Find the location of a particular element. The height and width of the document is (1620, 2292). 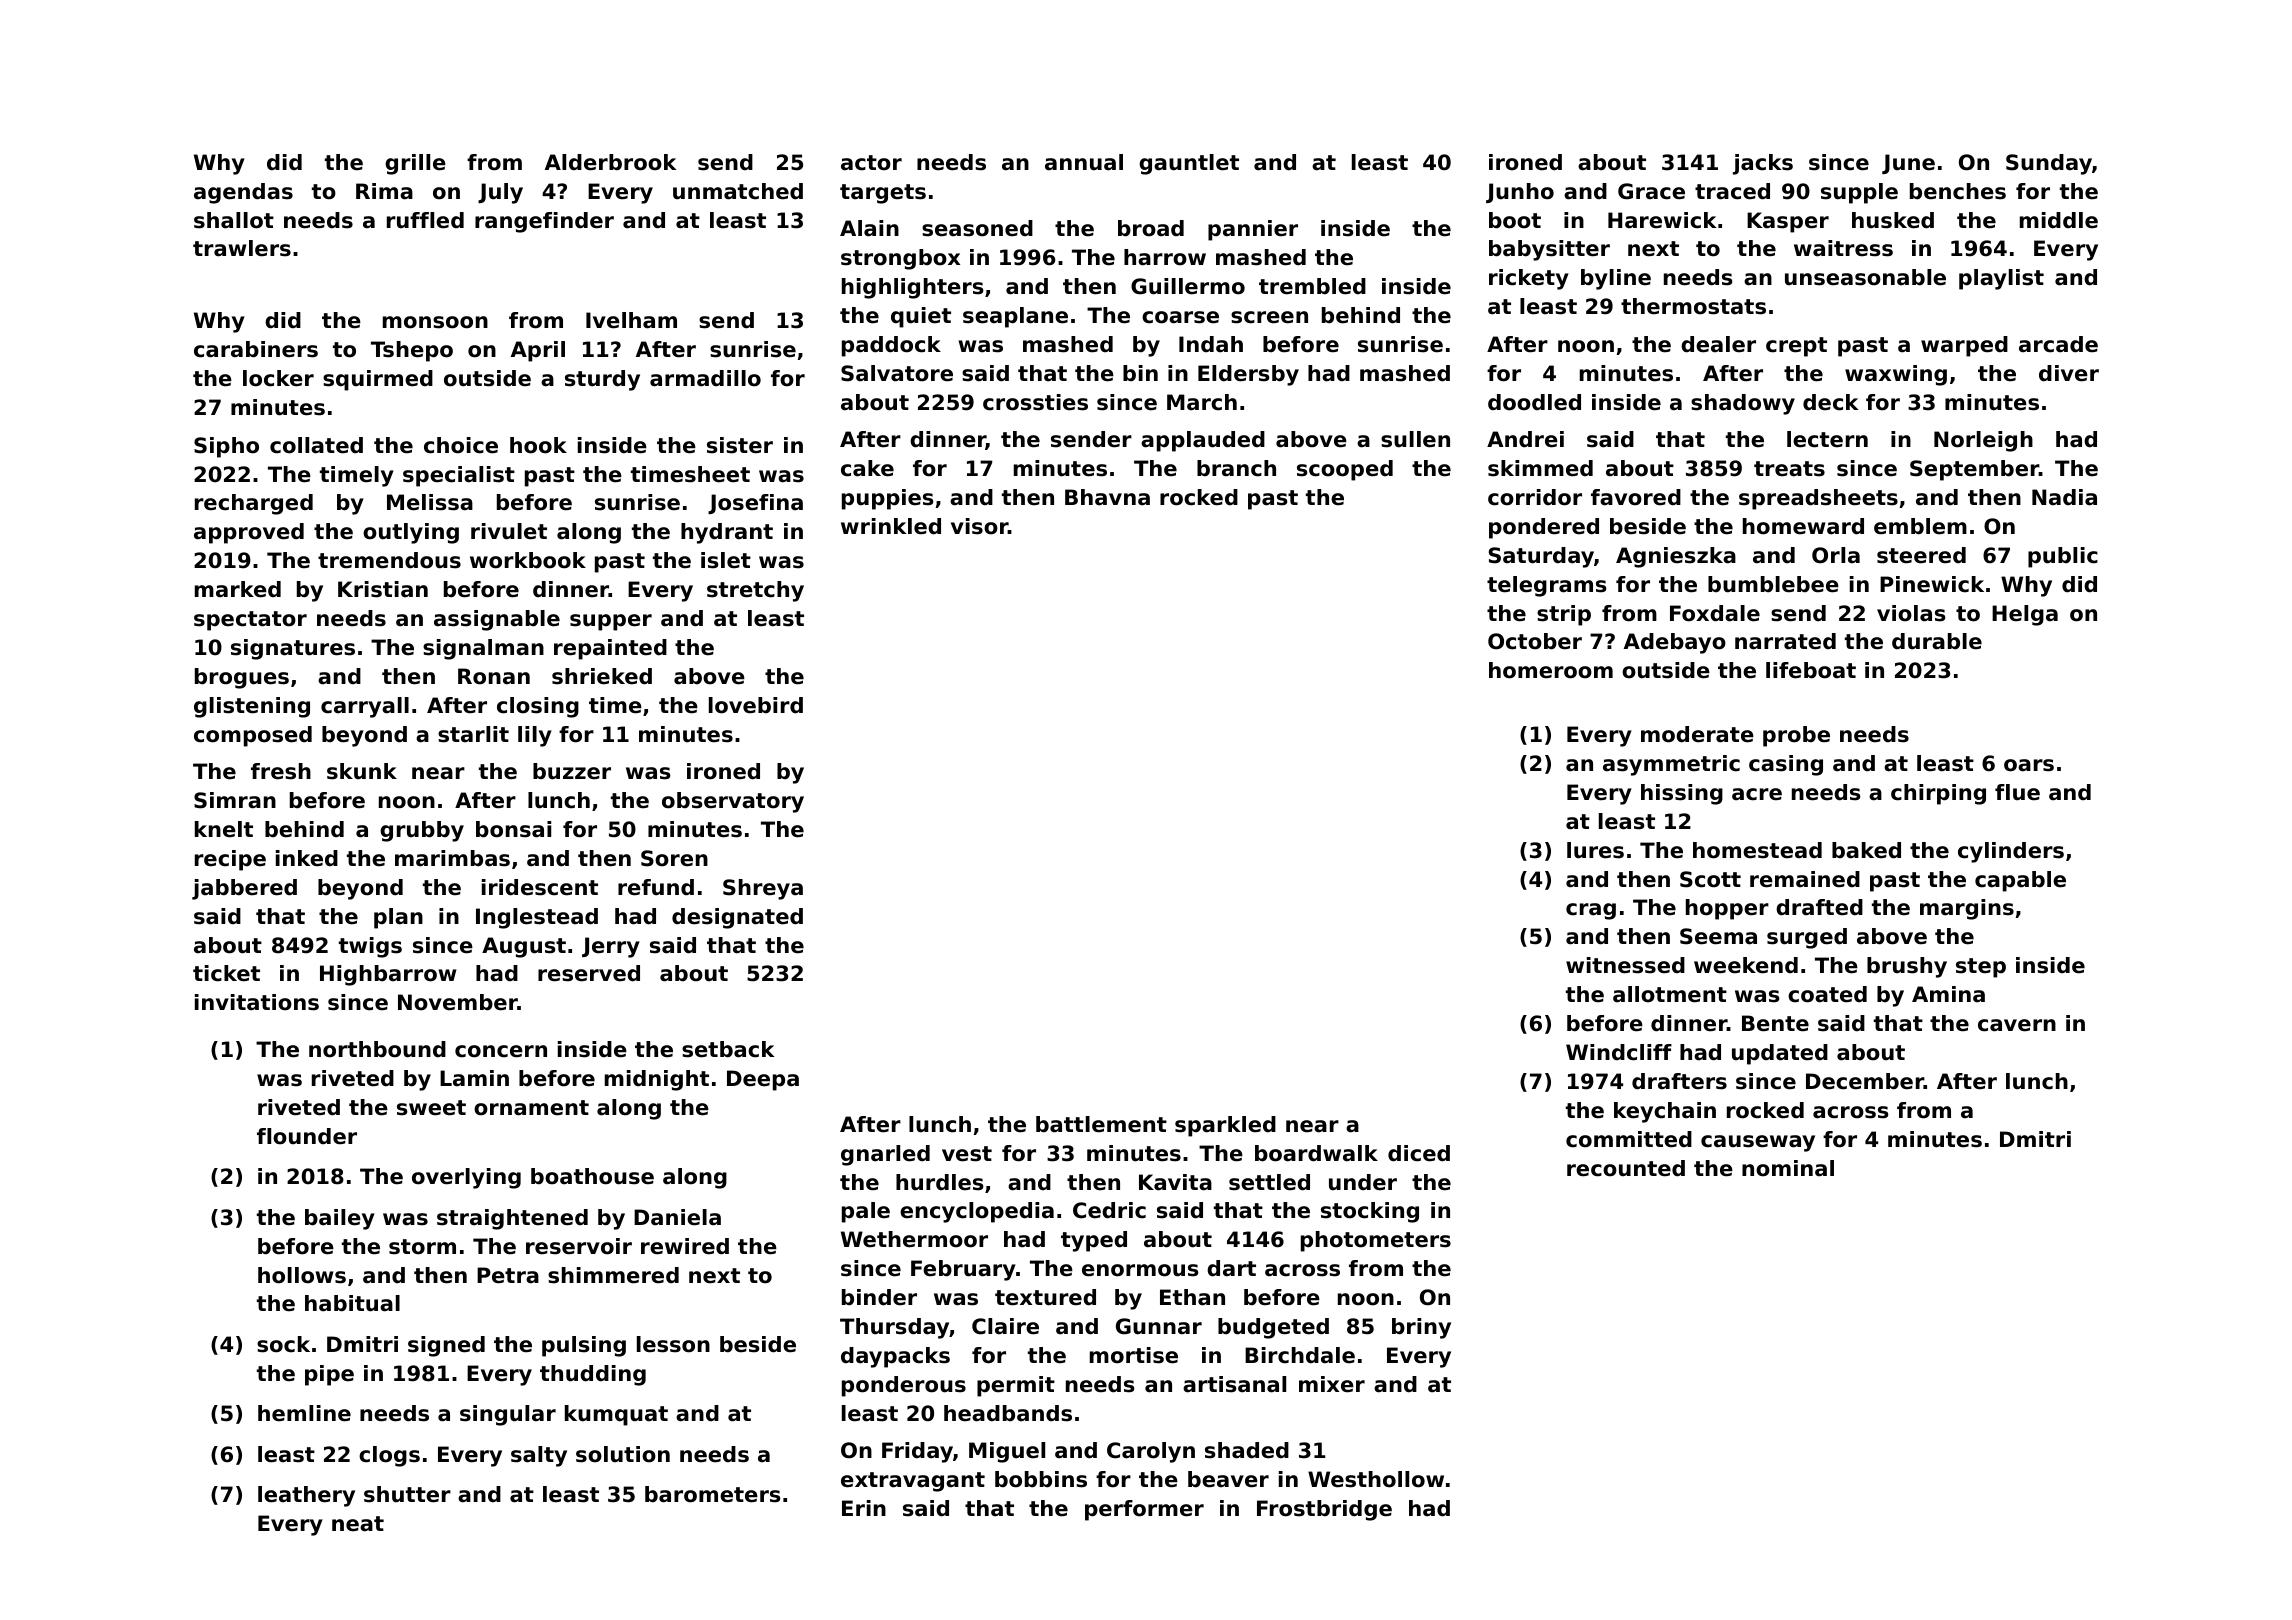

approved is located at coordinates (249, 533).
